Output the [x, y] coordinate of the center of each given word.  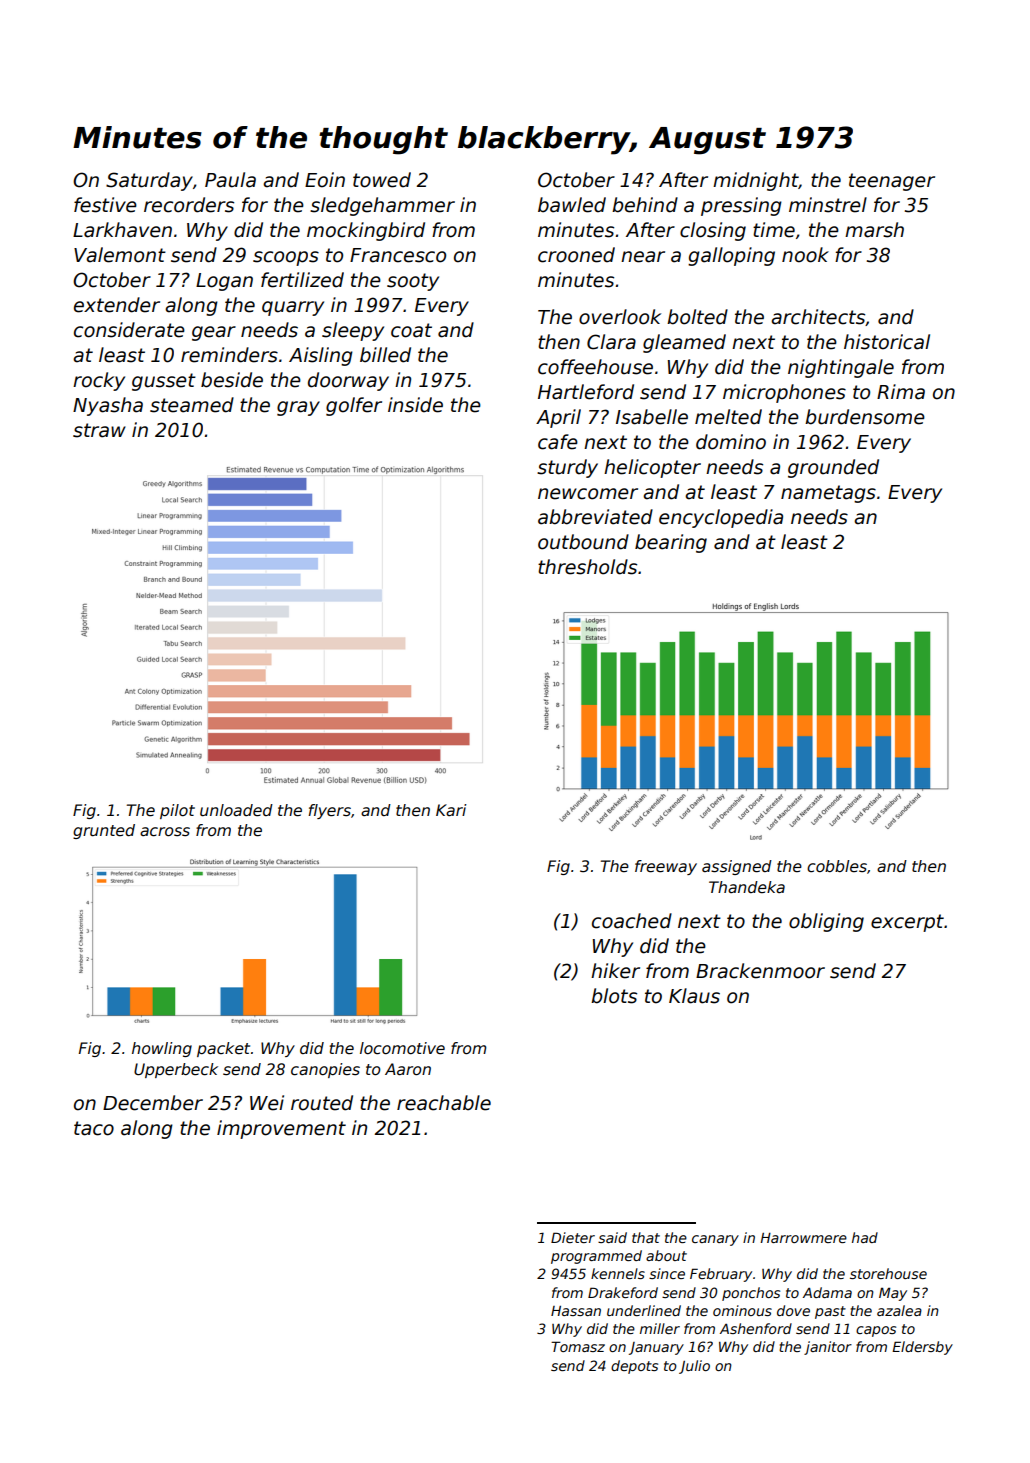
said [612, 1237]
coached [632, 921]
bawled [572, 205]
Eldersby [922, 1348]
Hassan [576, 1311]
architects [818, 317]
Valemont [120, 255]
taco [94, 1128]
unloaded [236, 810]
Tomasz [578, 1346]
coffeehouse [595, 367]
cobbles [837, 866]
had [865, 1237]
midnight [756, 181]
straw [99, 430]
